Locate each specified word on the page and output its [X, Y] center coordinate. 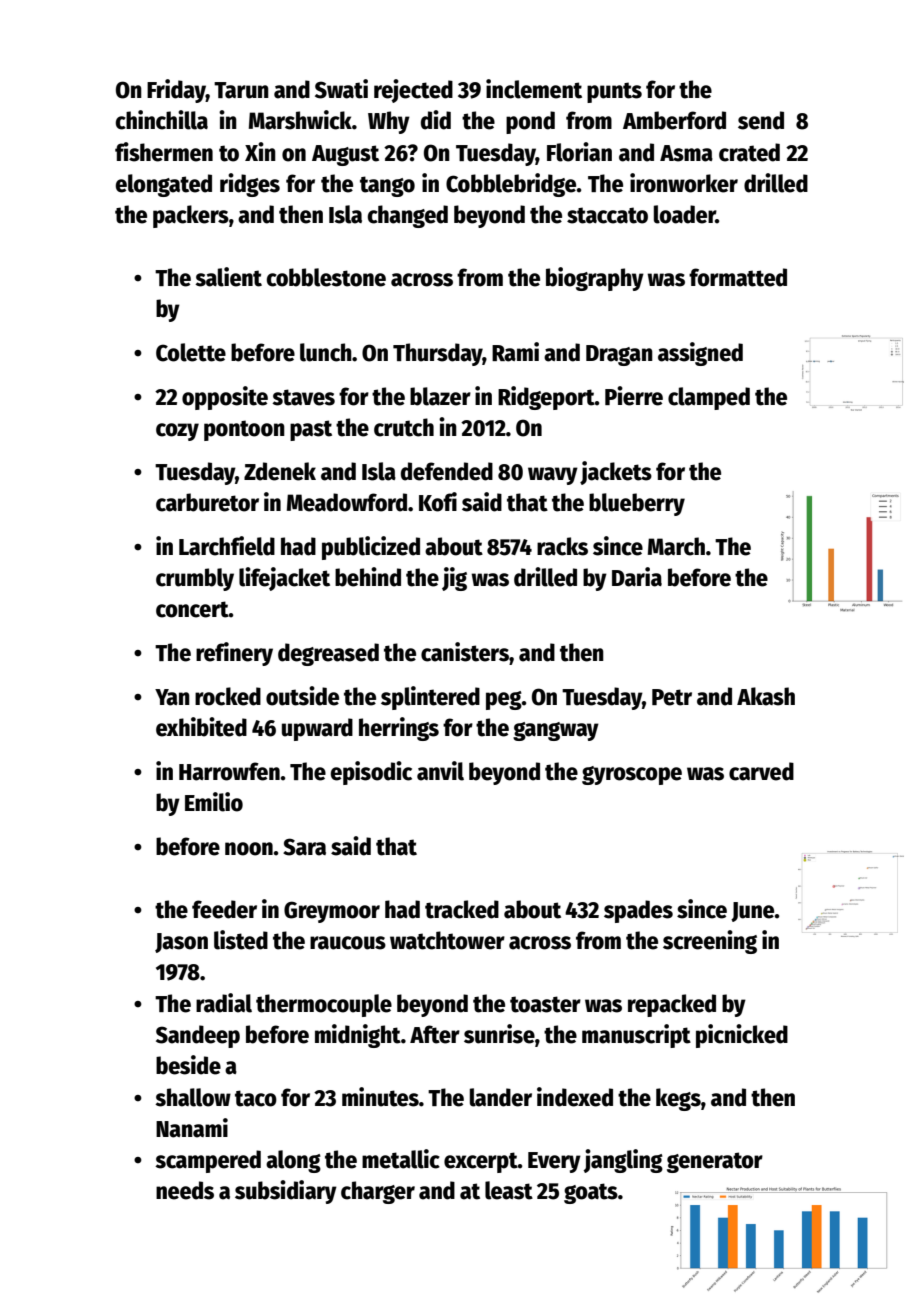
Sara [304, 847]
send [761, 120]
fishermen [164, 152]
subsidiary [286, 1192]
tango [387, 186]
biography [595, 279]
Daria [637, 577]
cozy [177, 432]
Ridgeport [546, 398]
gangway [556, 731]
